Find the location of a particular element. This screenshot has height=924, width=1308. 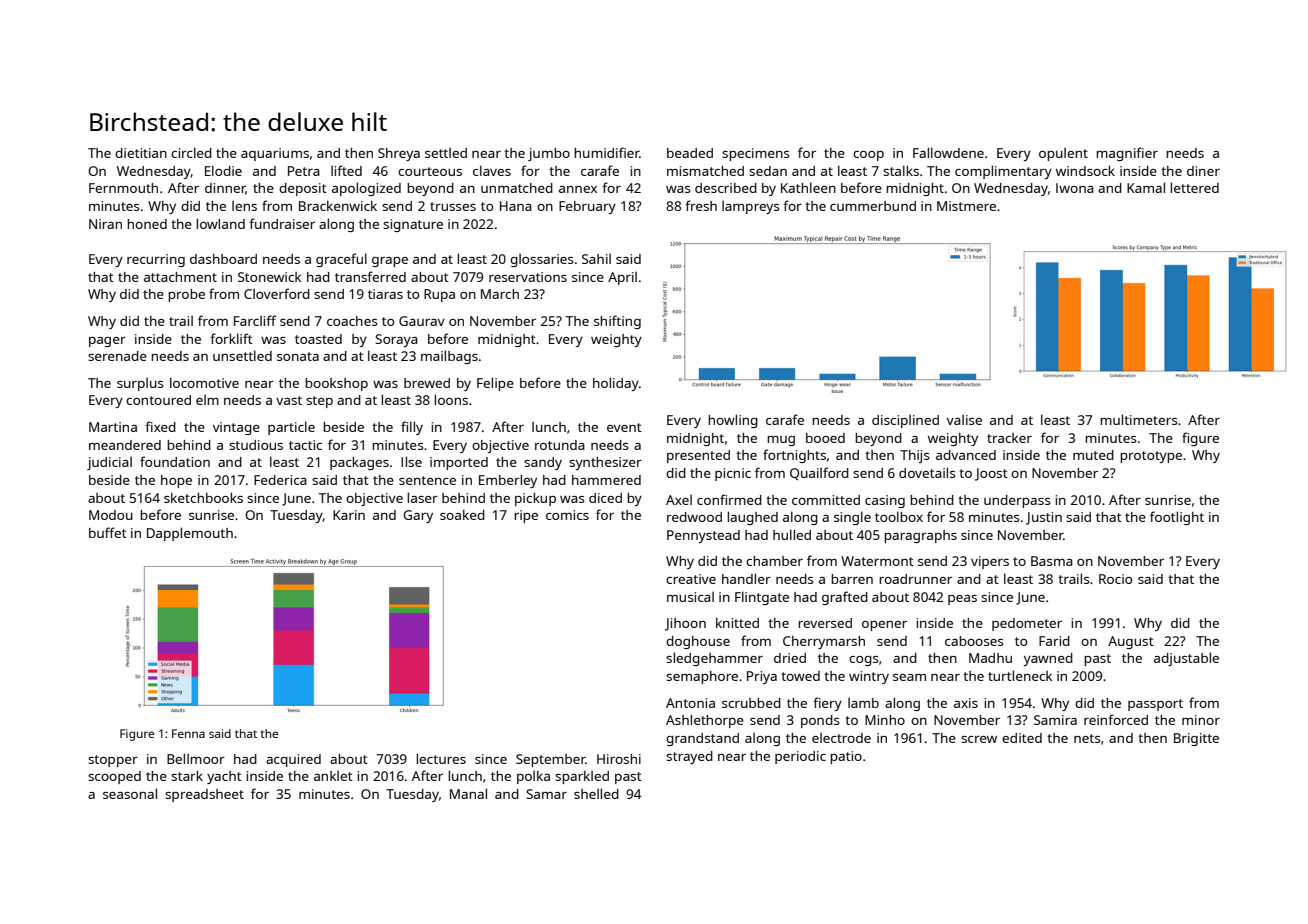

toasted is located at coordinates (318, 339).
